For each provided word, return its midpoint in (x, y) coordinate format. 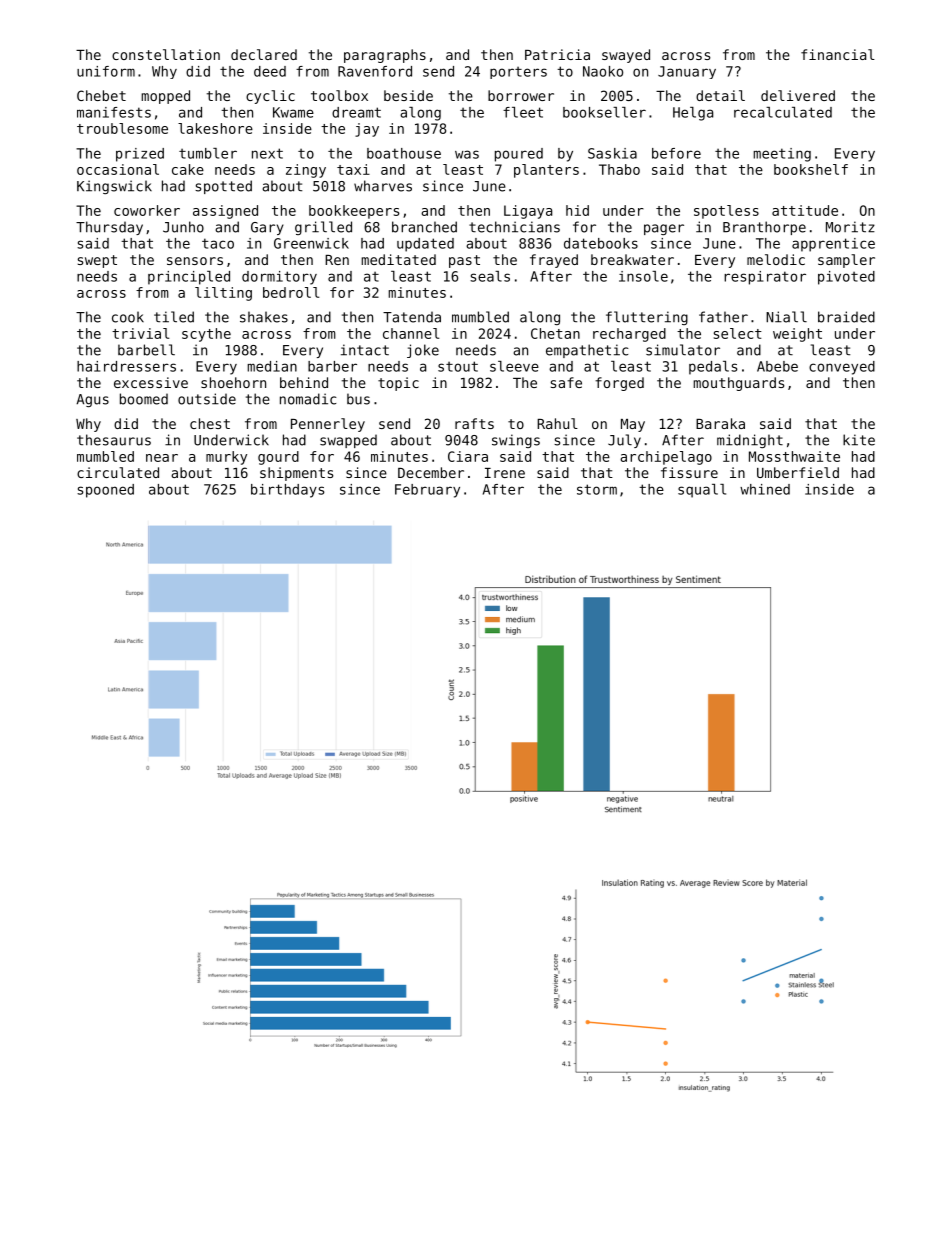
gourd (278, 458)
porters (518, 73)
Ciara (468, 456)
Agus (92, 400)
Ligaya (528, 212)
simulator (683, 350)
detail (720, 95)
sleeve (514, 366)
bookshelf (811, 169)
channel (411, 333)
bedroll (291, 292)
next (267, 153)
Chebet (101, 95)
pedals (713, 368)
